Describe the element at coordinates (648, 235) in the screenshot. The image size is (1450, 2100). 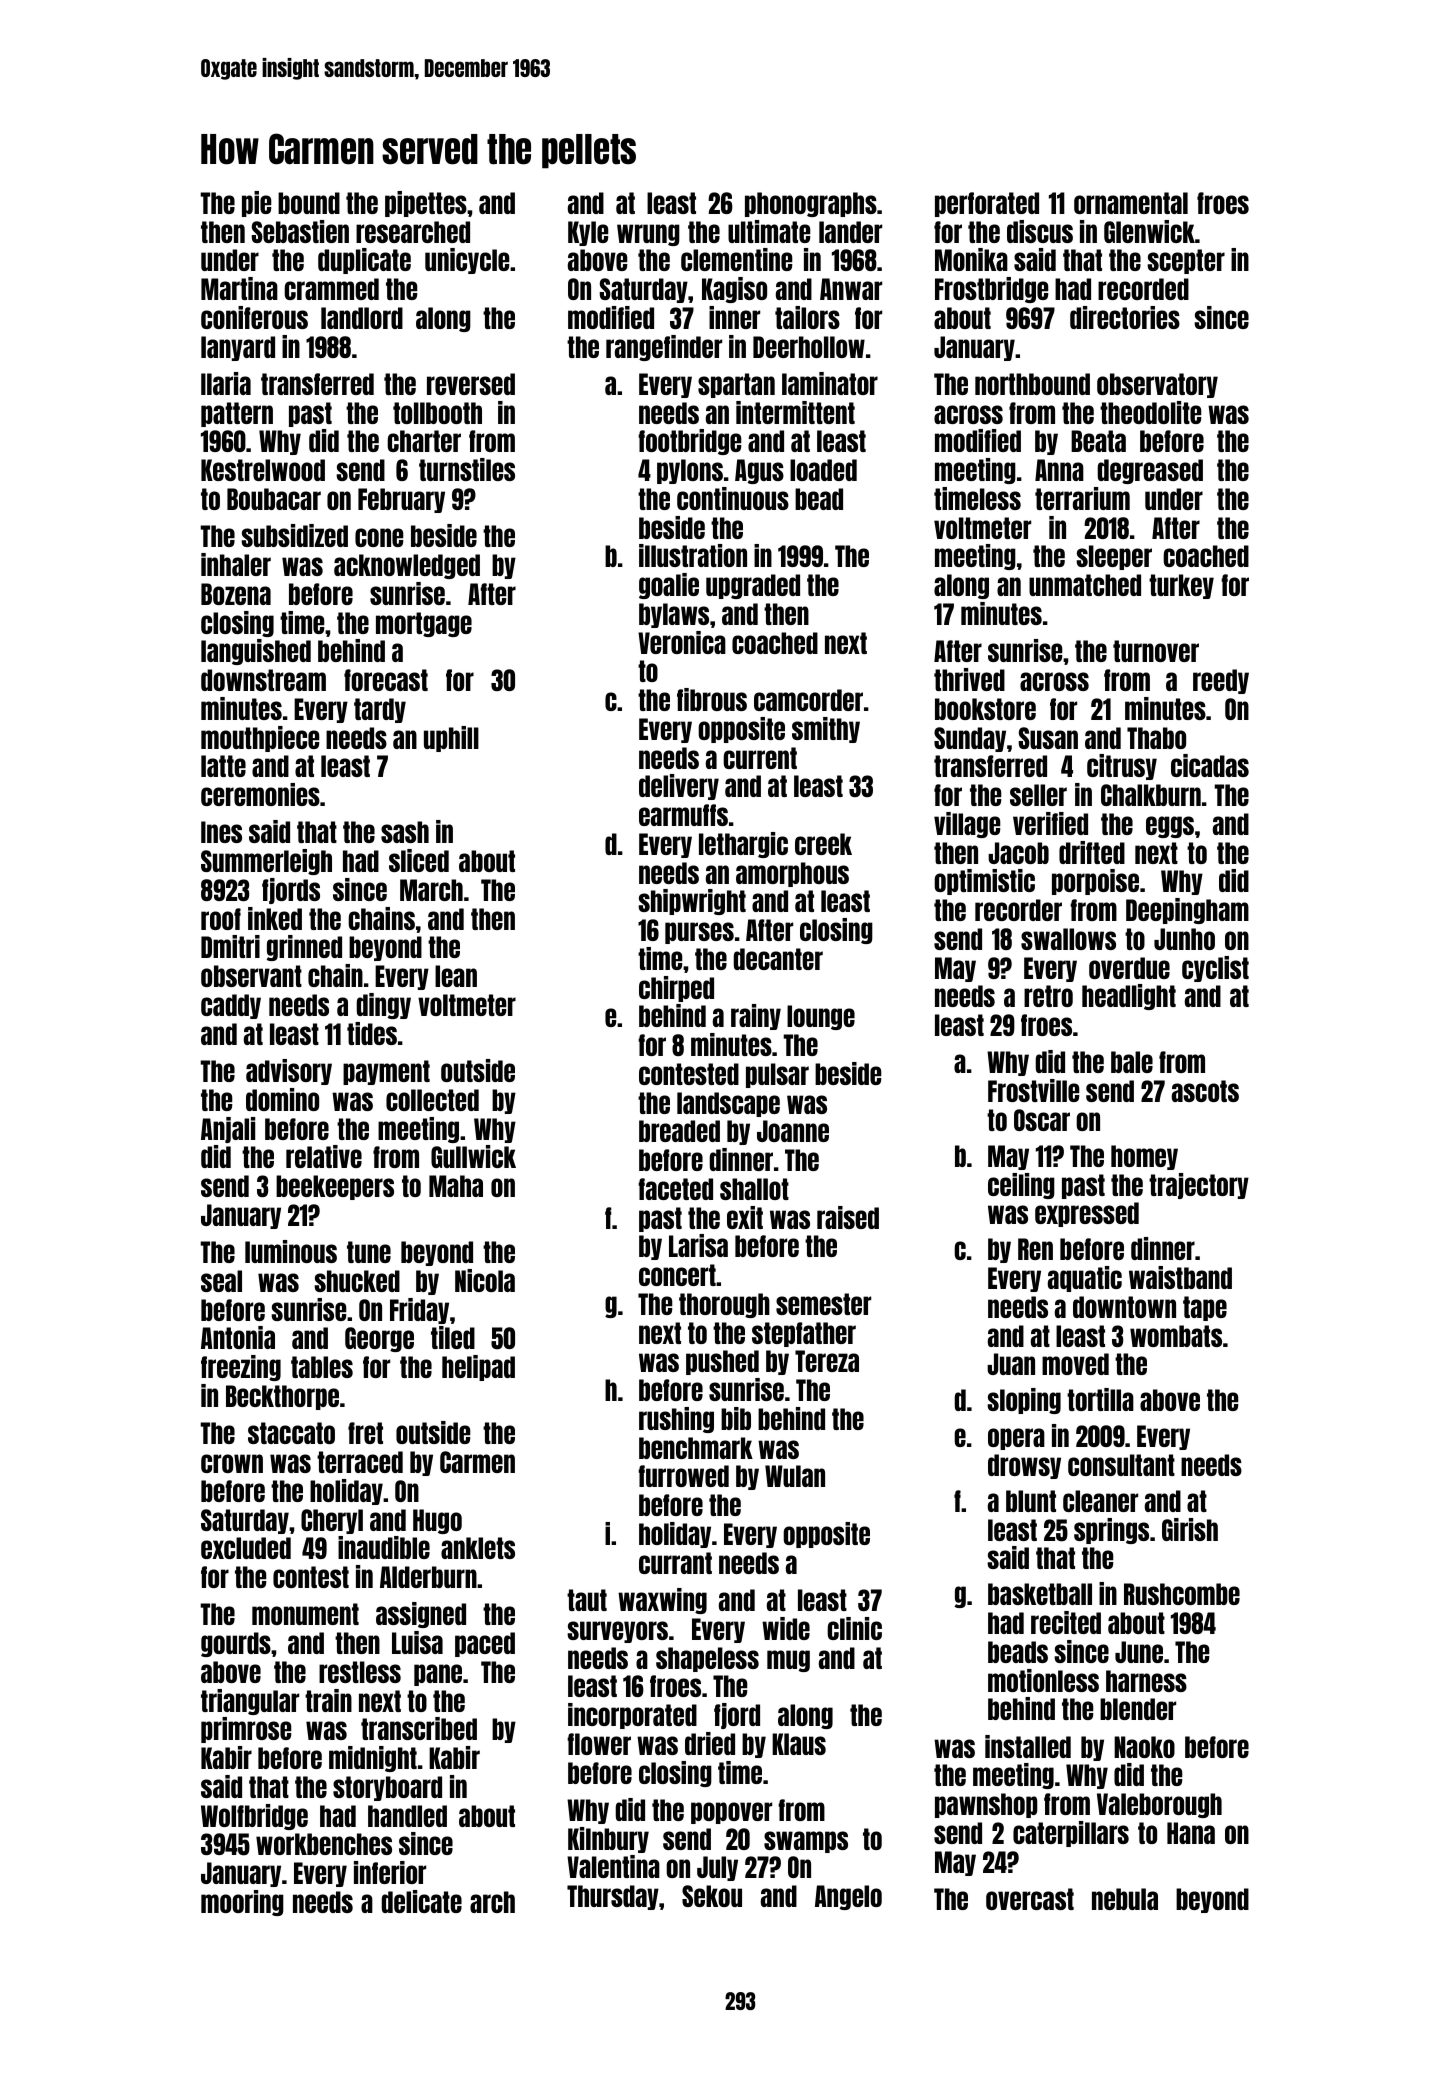
I see `wrung` at that location.
